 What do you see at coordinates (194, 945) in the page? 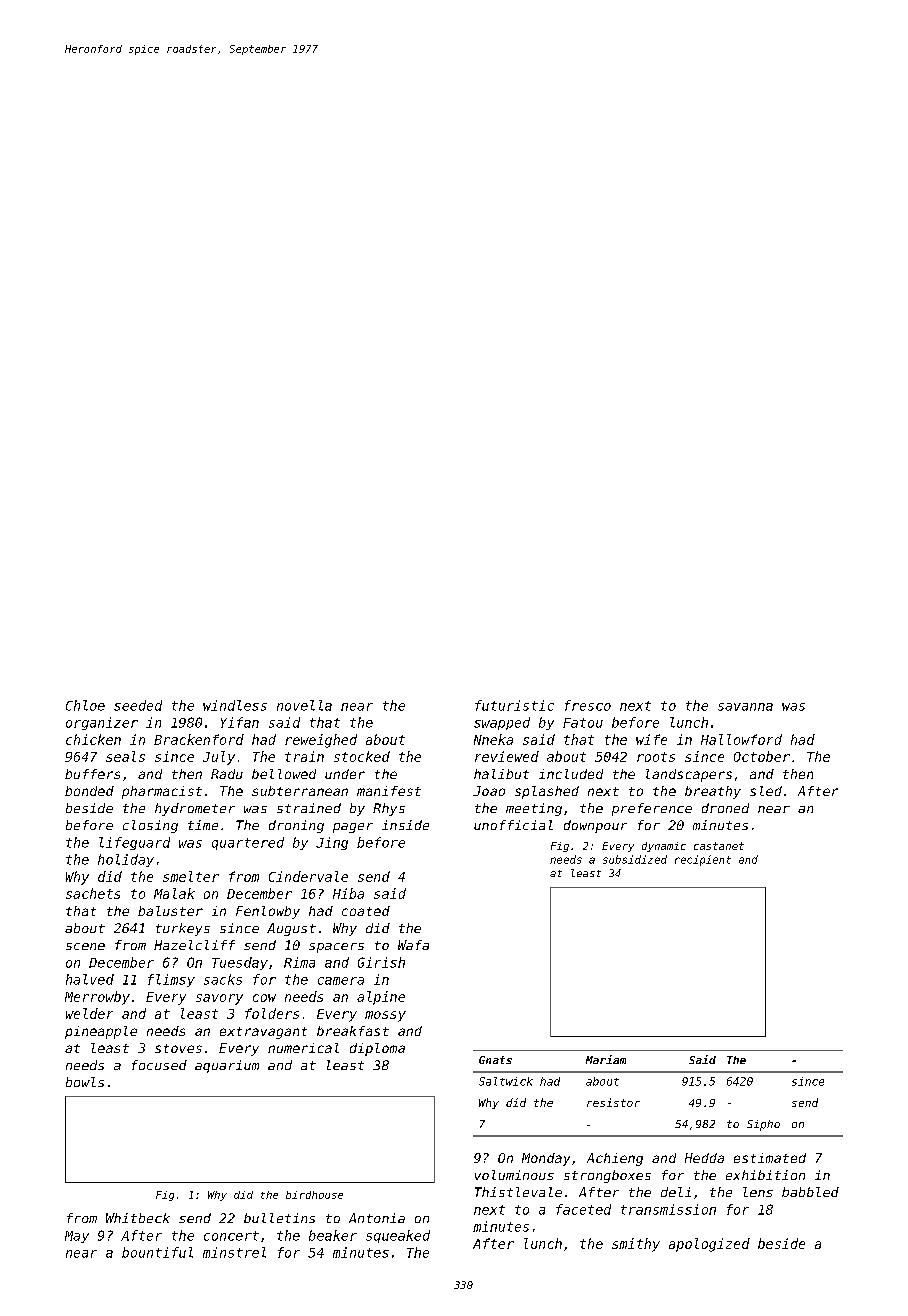
I see `Hazelcliff` at bounding box center [194, 945].
